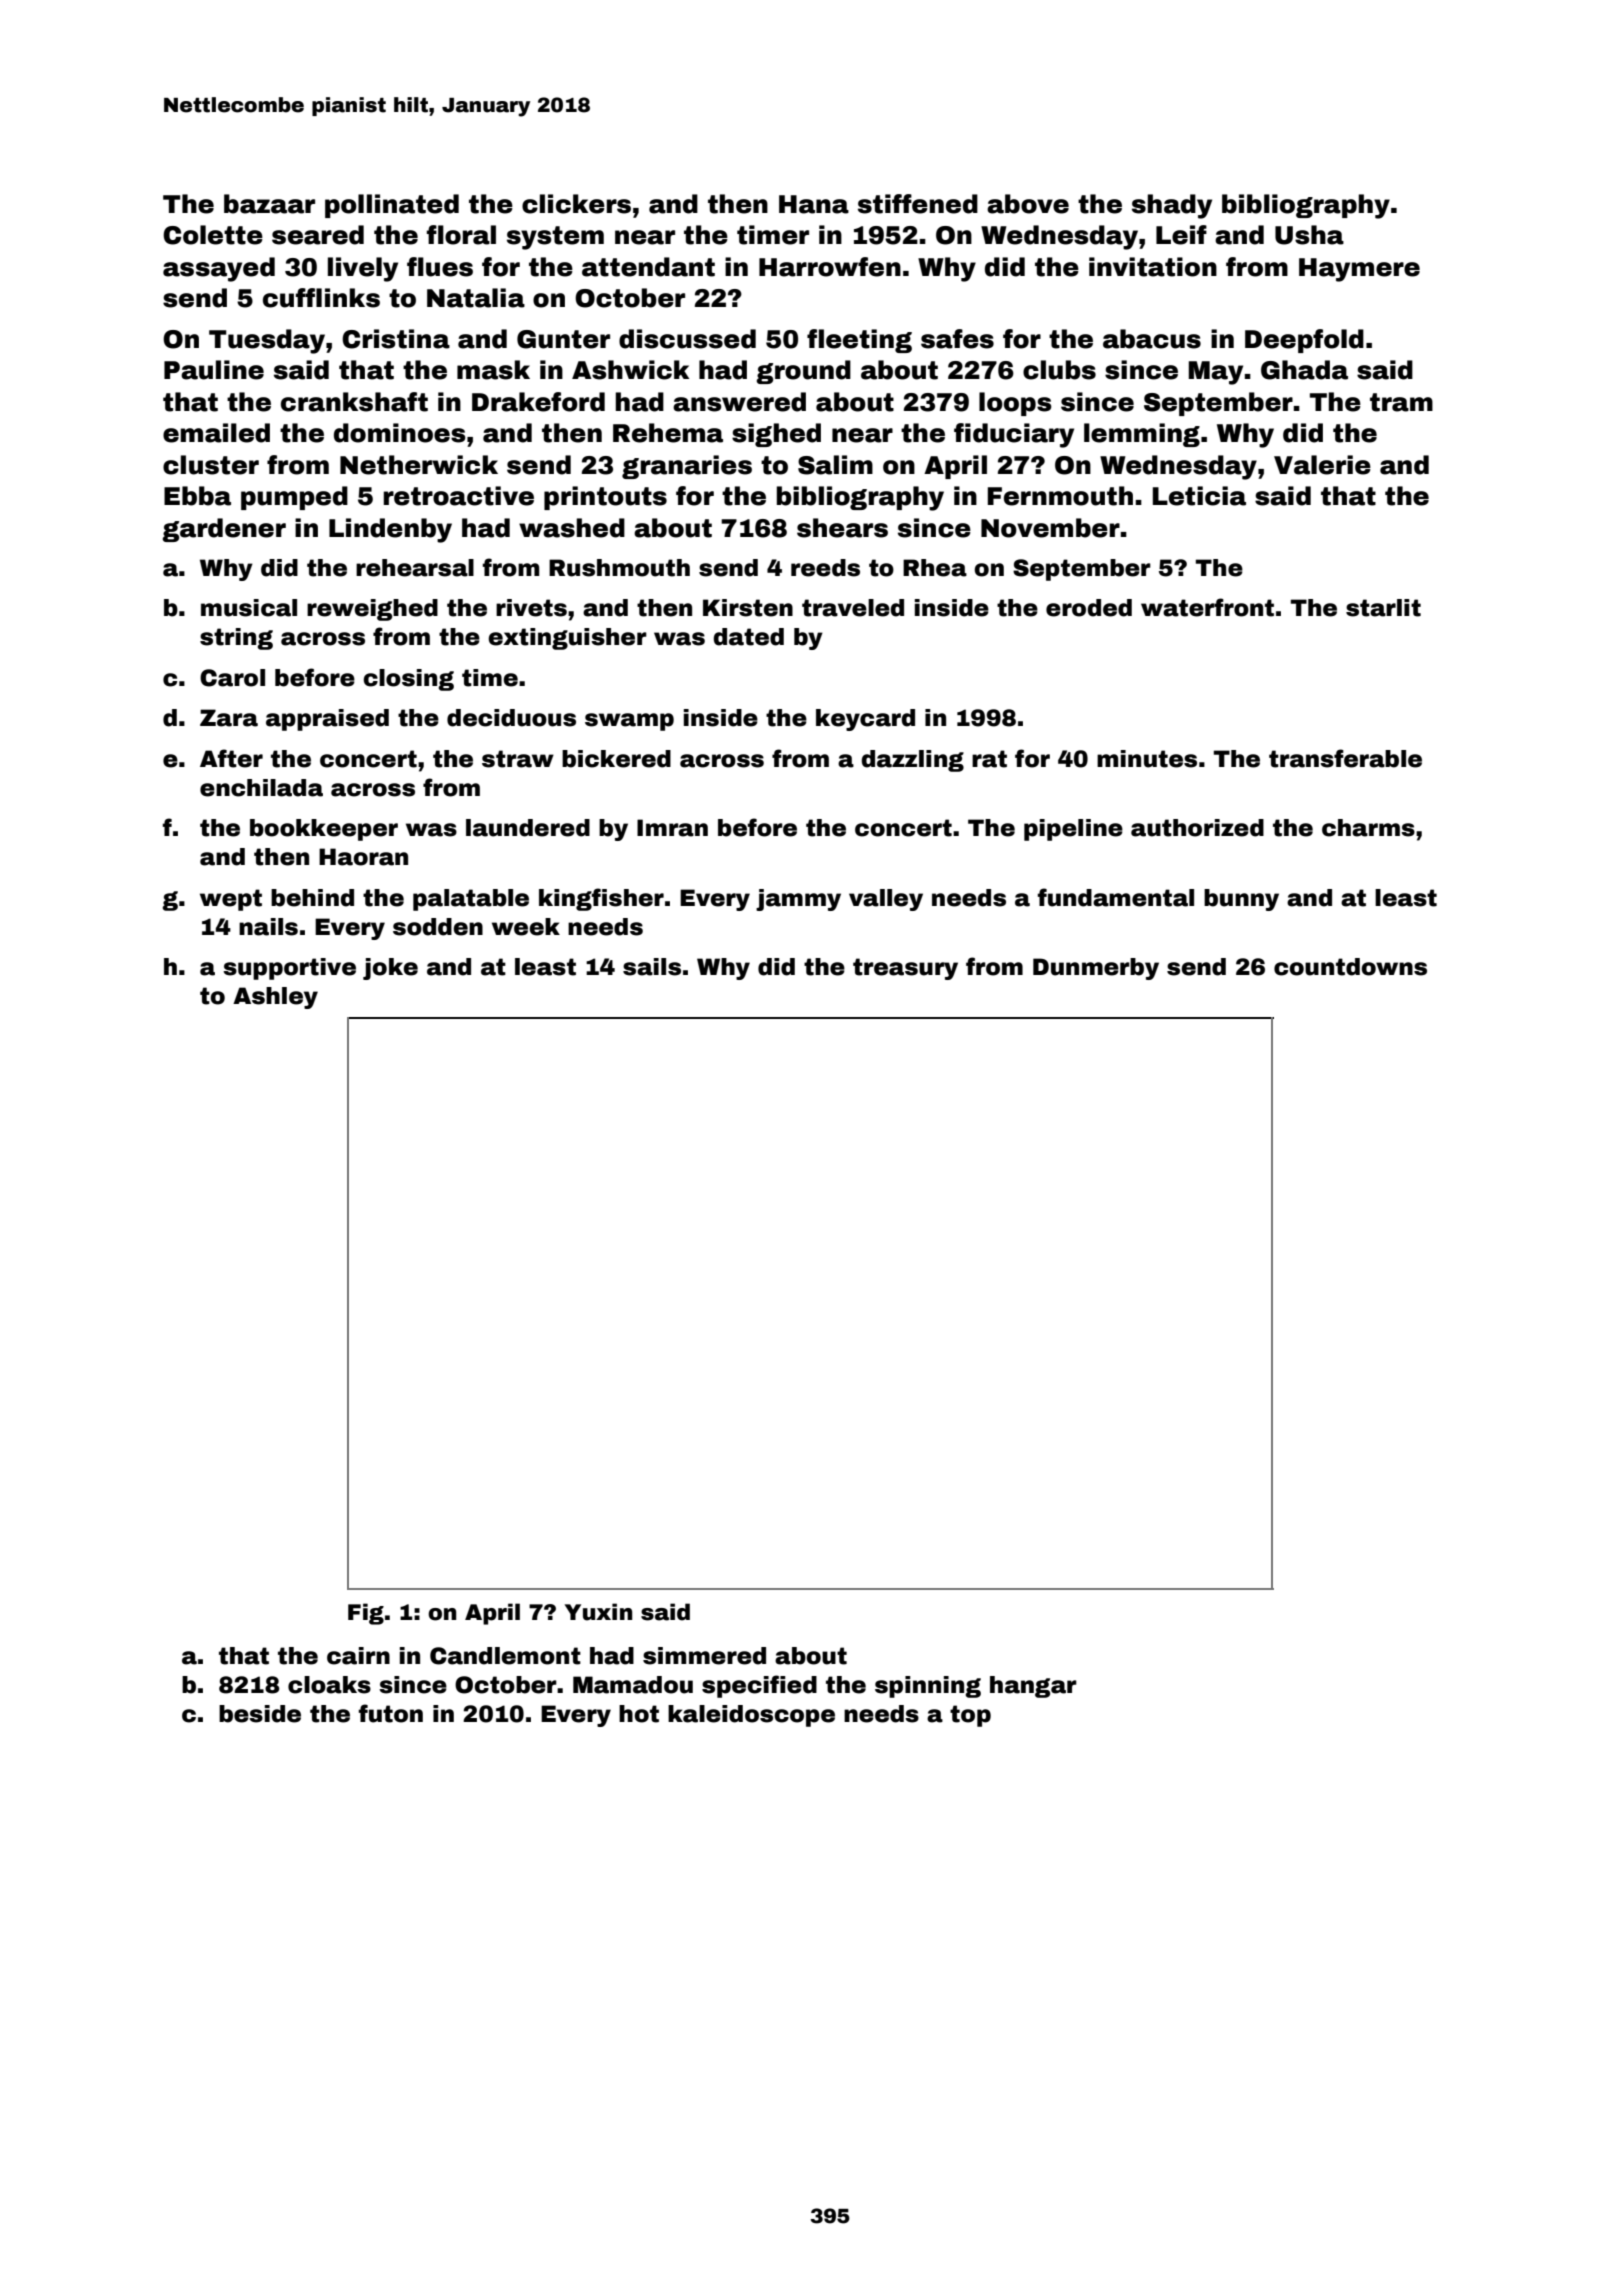 This image has height=2292, width=1620. I want to click on Valerie, so click(1322, 465).
